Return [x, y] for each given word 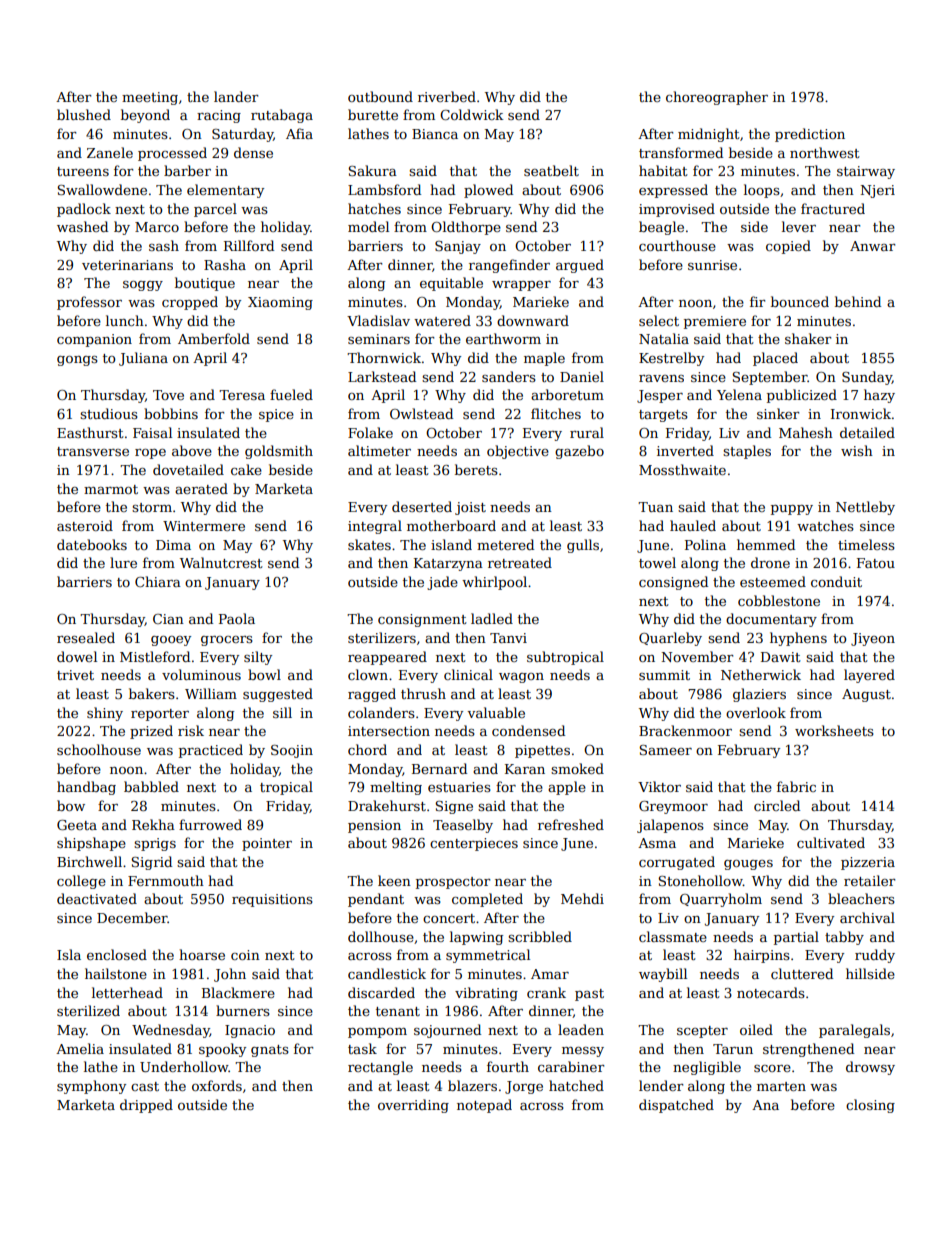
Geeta [77, 825]
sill [282, 712]
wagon [521, 678]
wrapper [521, 286]
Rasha [225, 264]
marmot [111, 489]
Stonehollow [700, 880]
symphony [91, 1087]
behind [858, 301]
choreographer [717, 98]
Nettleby [865, 508]
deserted [422, 506]
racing [219, 116]
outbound [380, 96]
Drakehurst [387, 805]
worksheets [834, 730]
